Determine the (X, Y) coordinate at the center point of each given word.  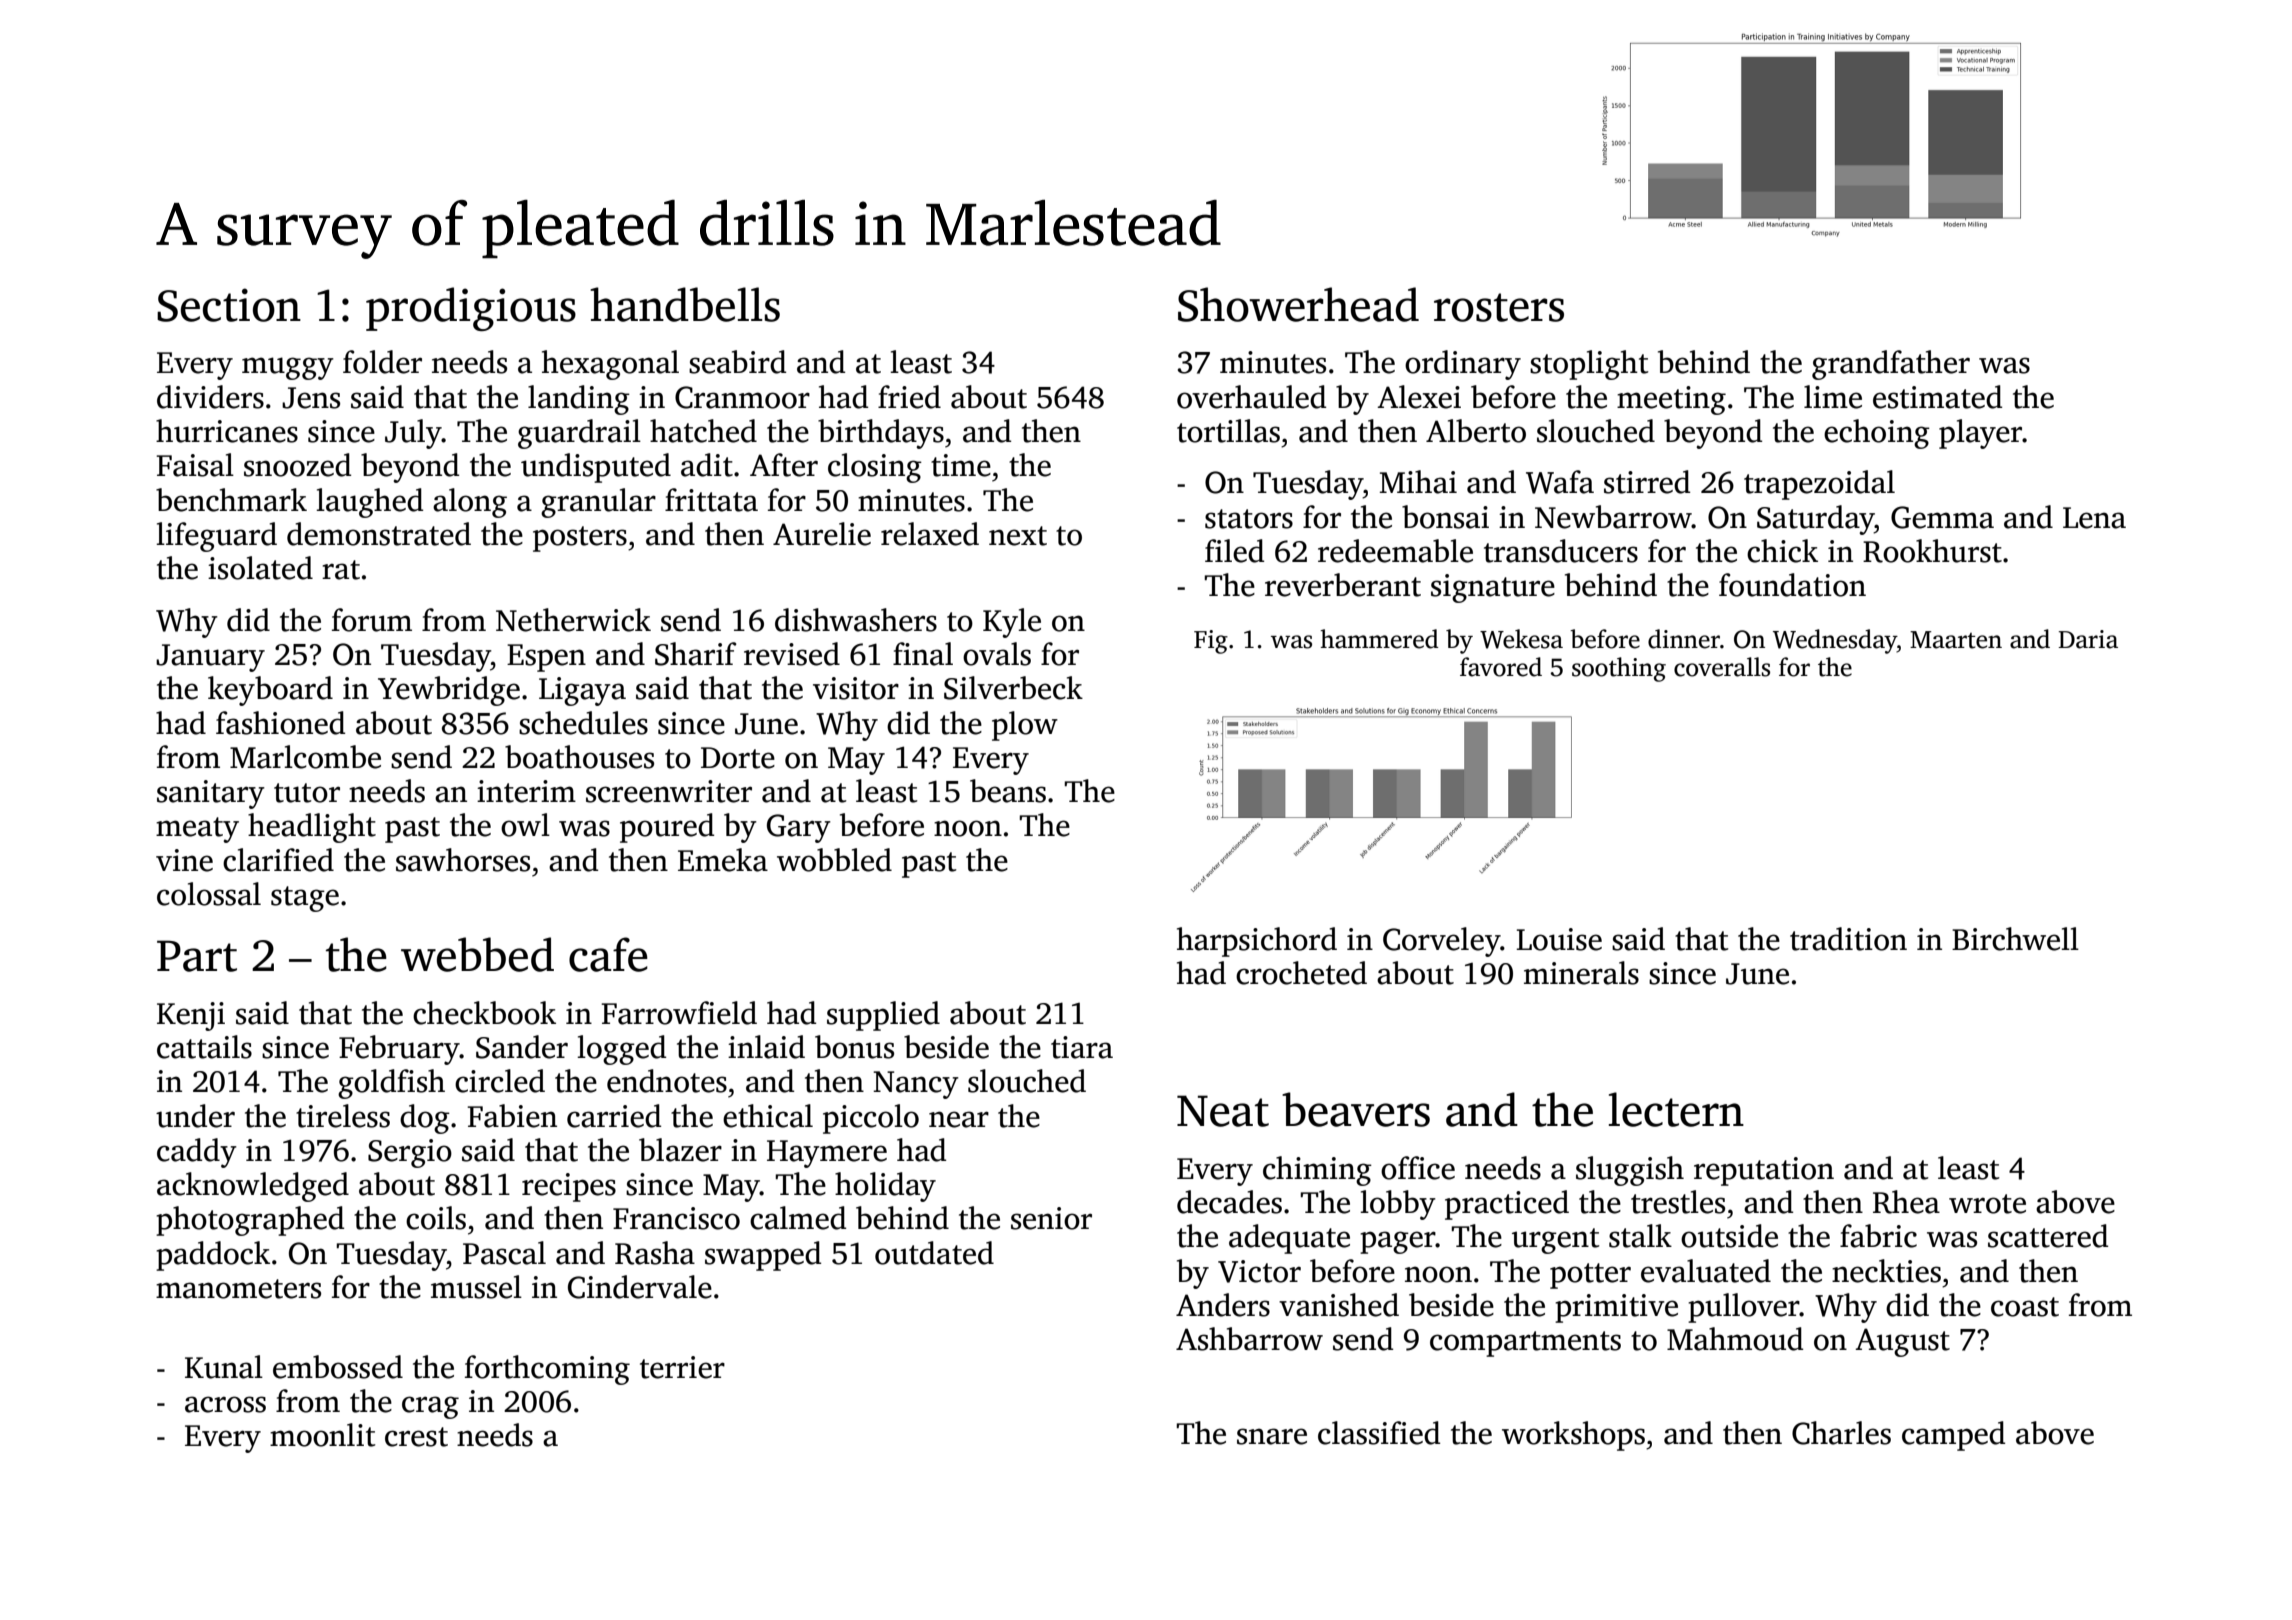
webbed (477, 954)
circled (500, 1081)
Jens (311, 398)
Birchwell (2015, 939)
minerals (1581, 973)
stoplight (1589, 365)
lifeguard (216, 537)
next (1018, 536)
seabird (737, 362)
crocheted (1301, 973)
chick (1782, 551)
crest (416, 1437)
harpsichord (1257, 942)
